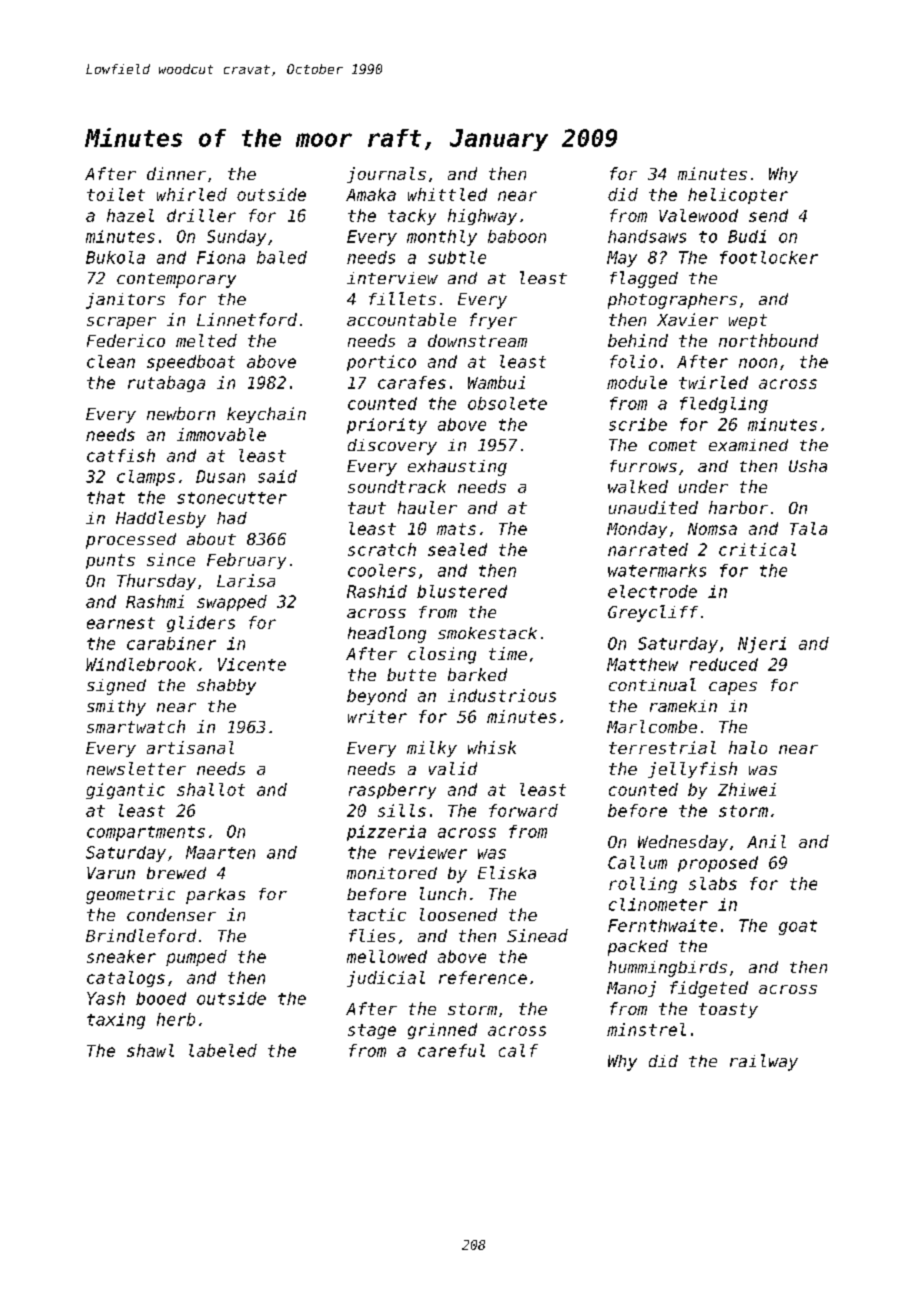 This screenshot has height=1308, width=924. What do you see at coordinates (738, 196) in the screenshot?
I see `helicopter` at bounding box center [738, 196].
